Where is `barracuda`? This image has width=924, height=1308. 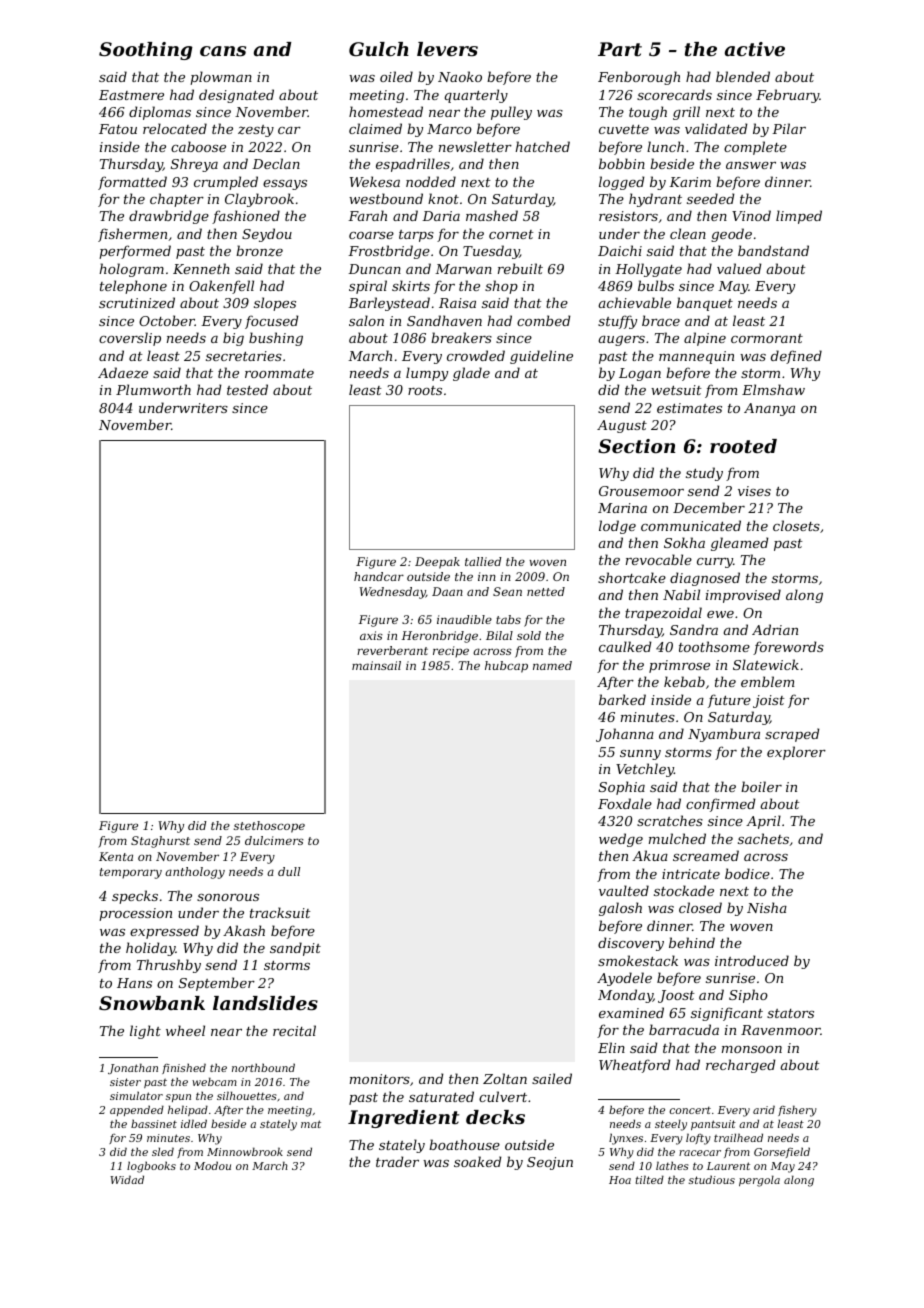 barracuda is located at coordinates (684, 1029).
